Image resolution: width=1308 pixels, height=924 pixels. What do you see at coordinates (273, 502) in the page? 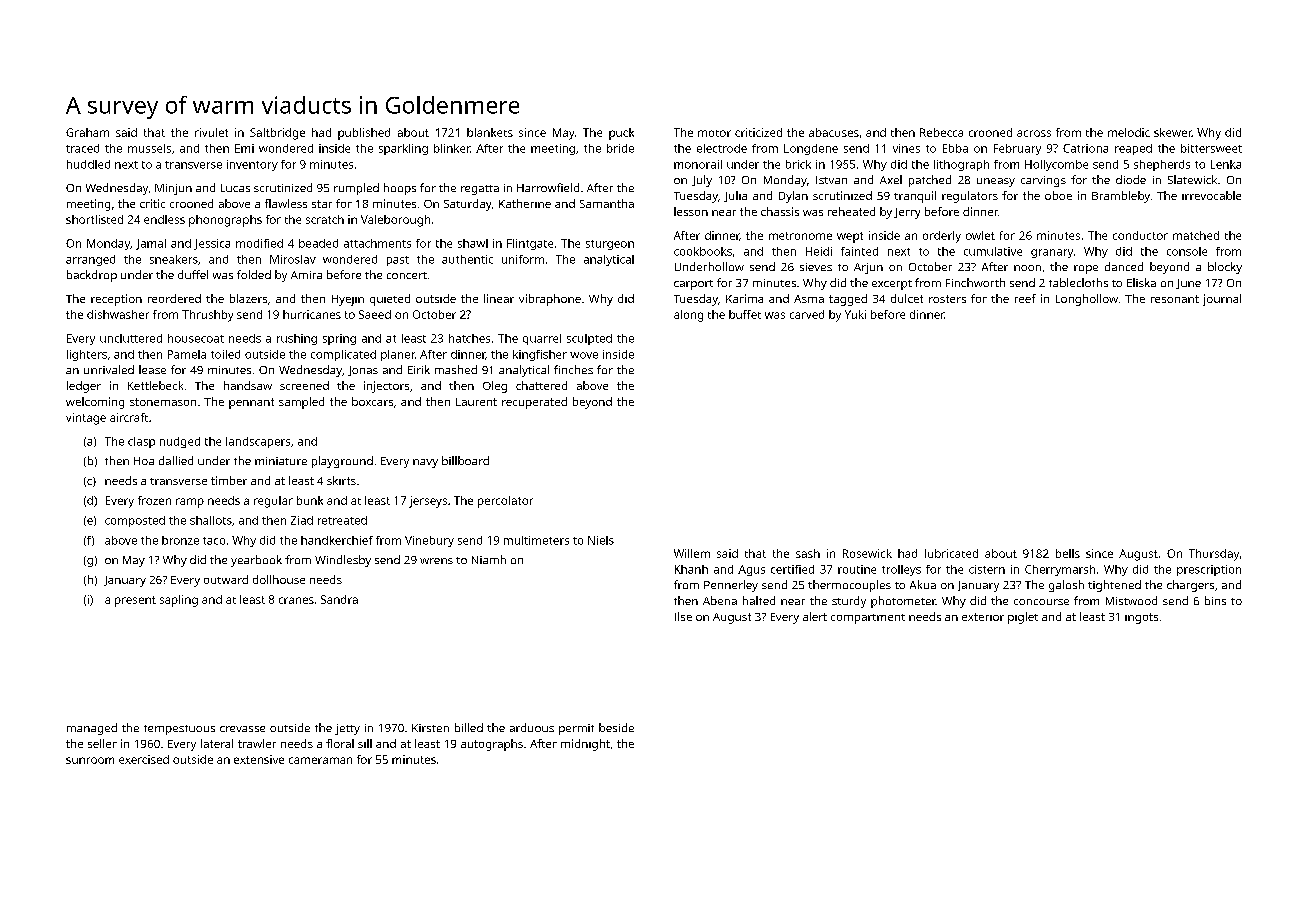
I see `regular` at bounding box center [273, 502].
